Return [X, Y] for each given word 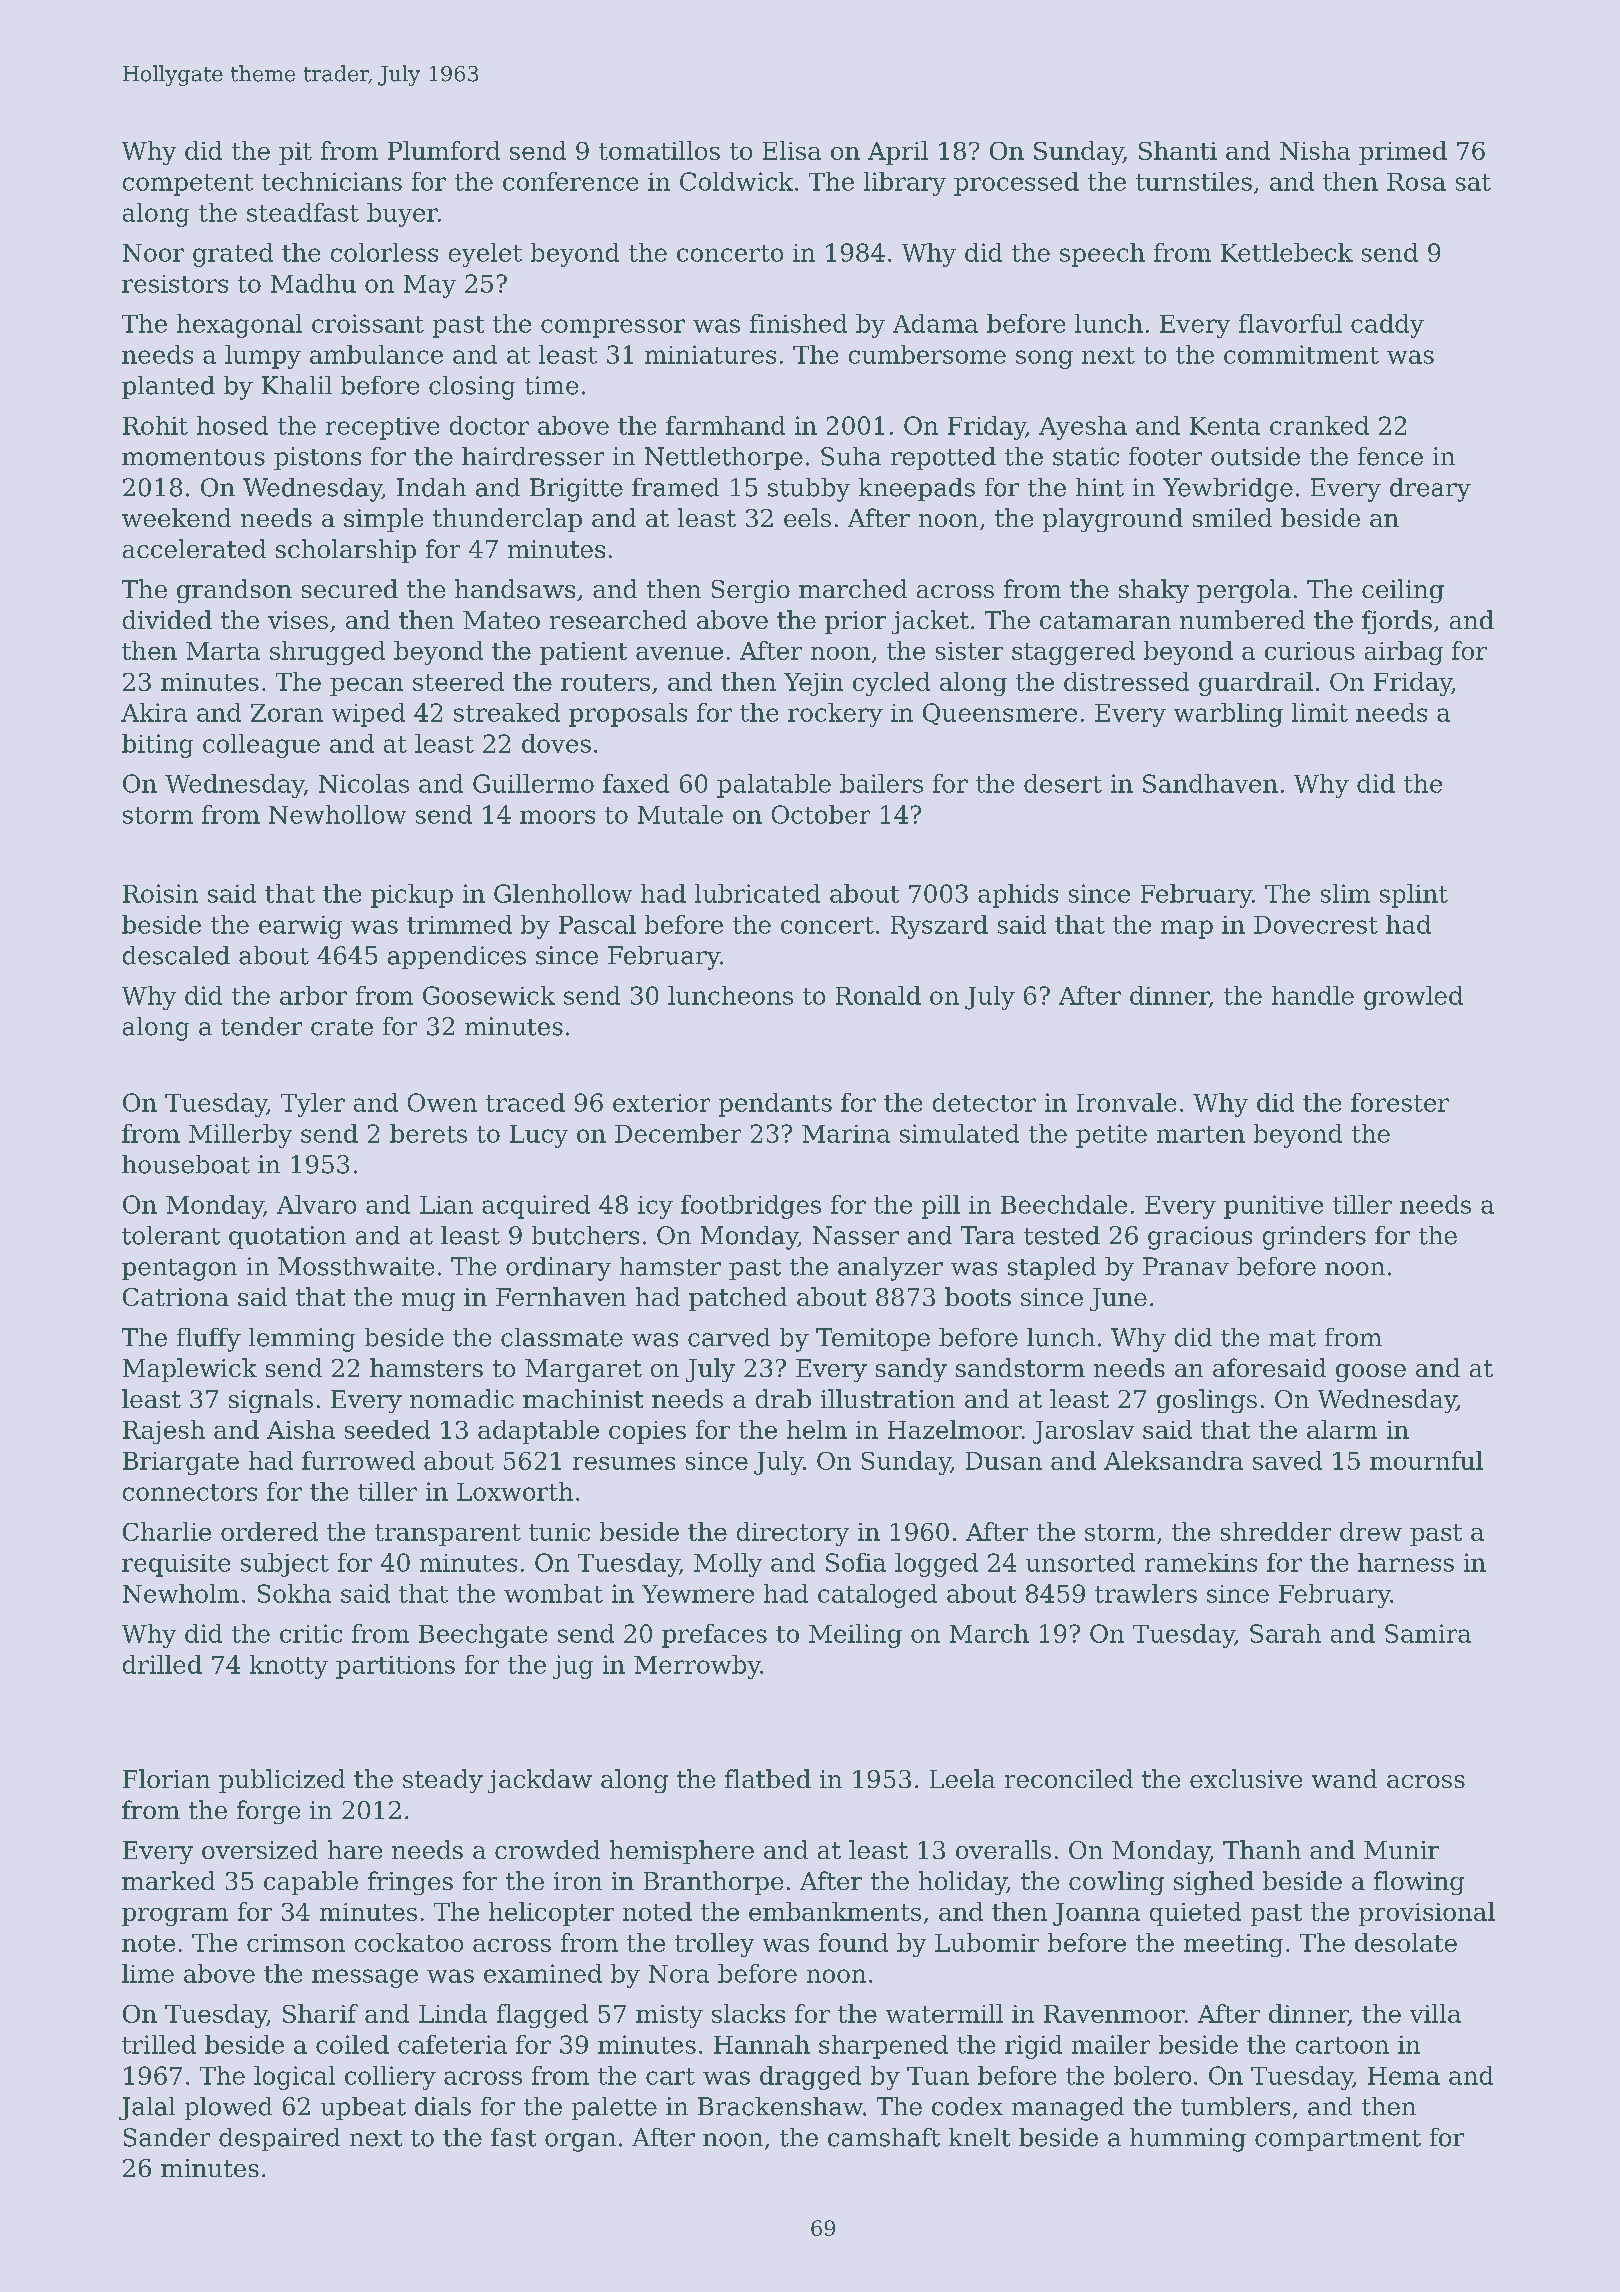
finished [798, 323]
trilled [159, 2044]
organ [580, 2142]
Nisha [1315, 150]
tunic [559, 1532]
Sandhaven [1210, 783]
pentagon [179, 1270]
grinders [1314, 1238]
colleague [261, 746]
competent [188, 185]
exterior [661, 1103]
